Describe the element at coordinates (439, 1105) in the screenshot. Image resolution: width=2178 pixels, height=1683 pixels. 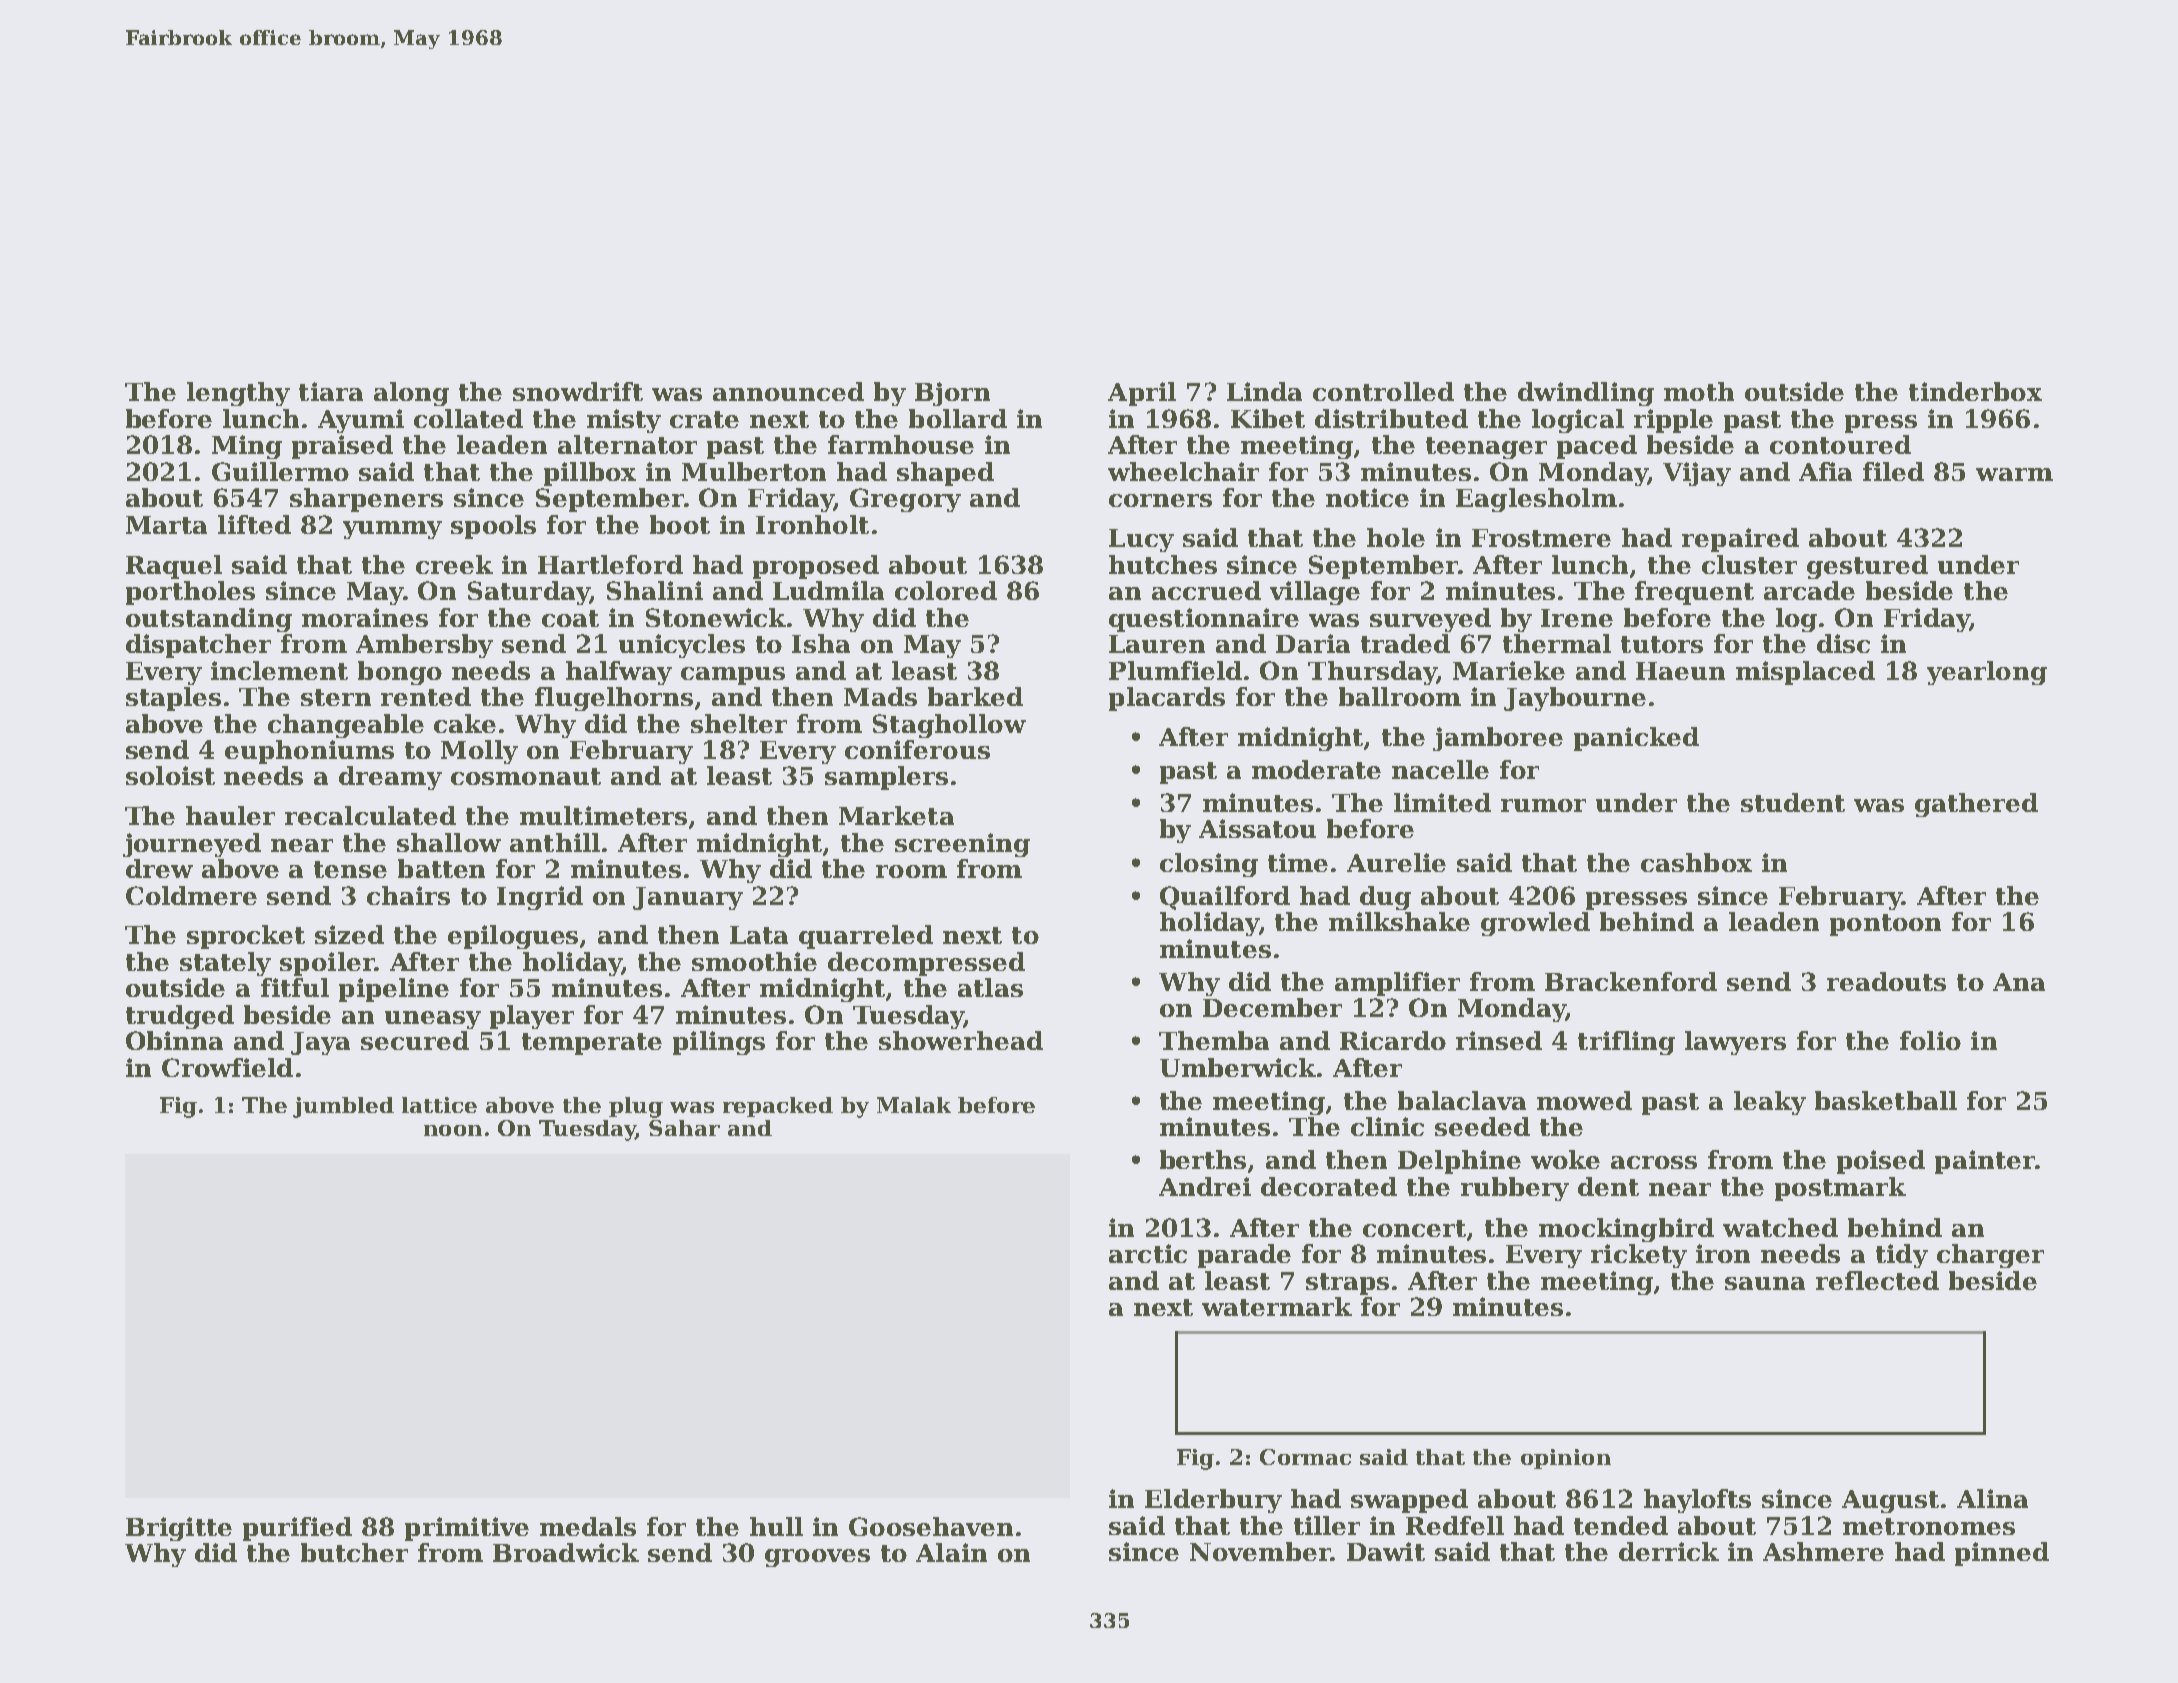
I see `lattice` at that location.
